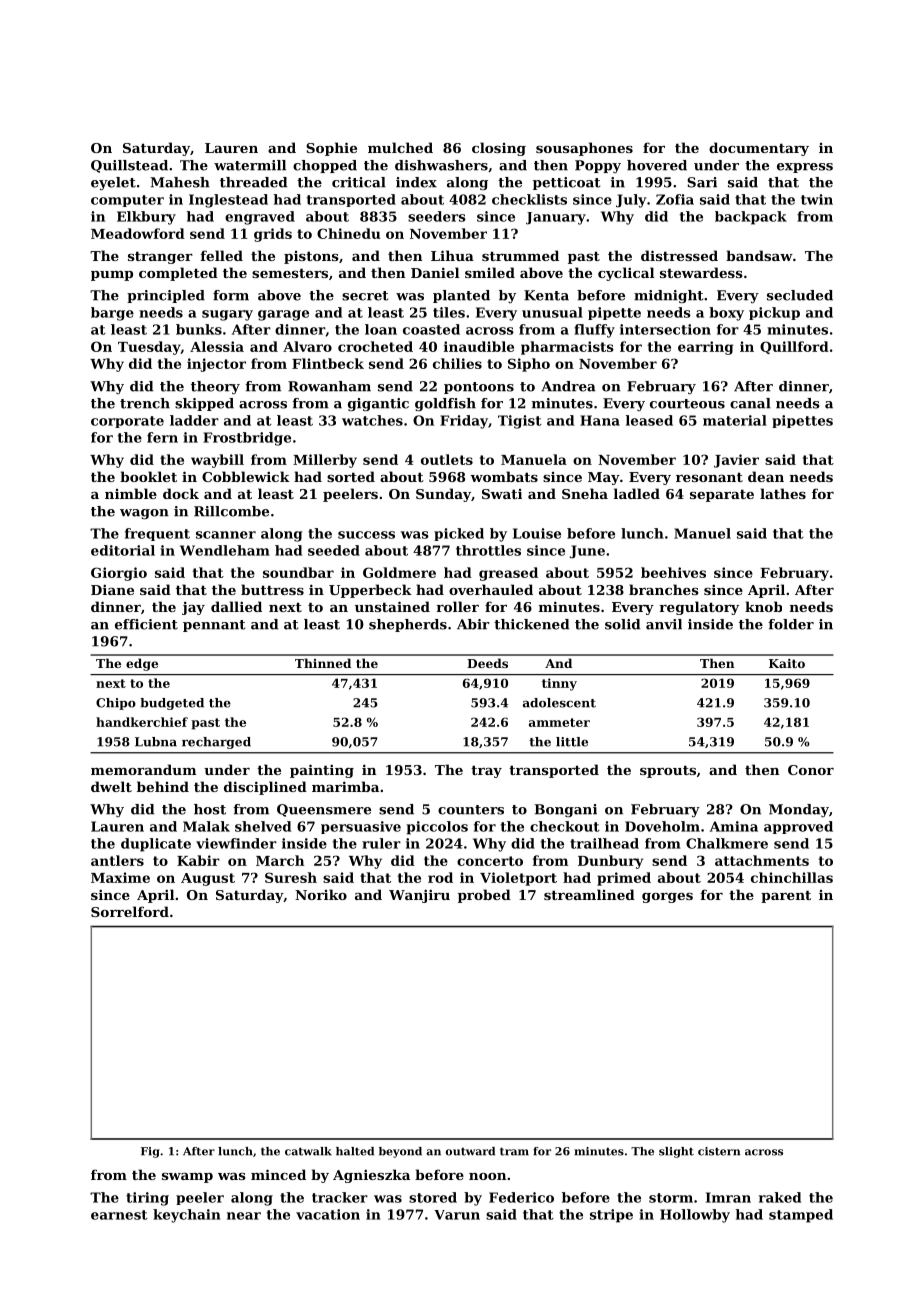  I want to click on outward, so click(470, 1151).
